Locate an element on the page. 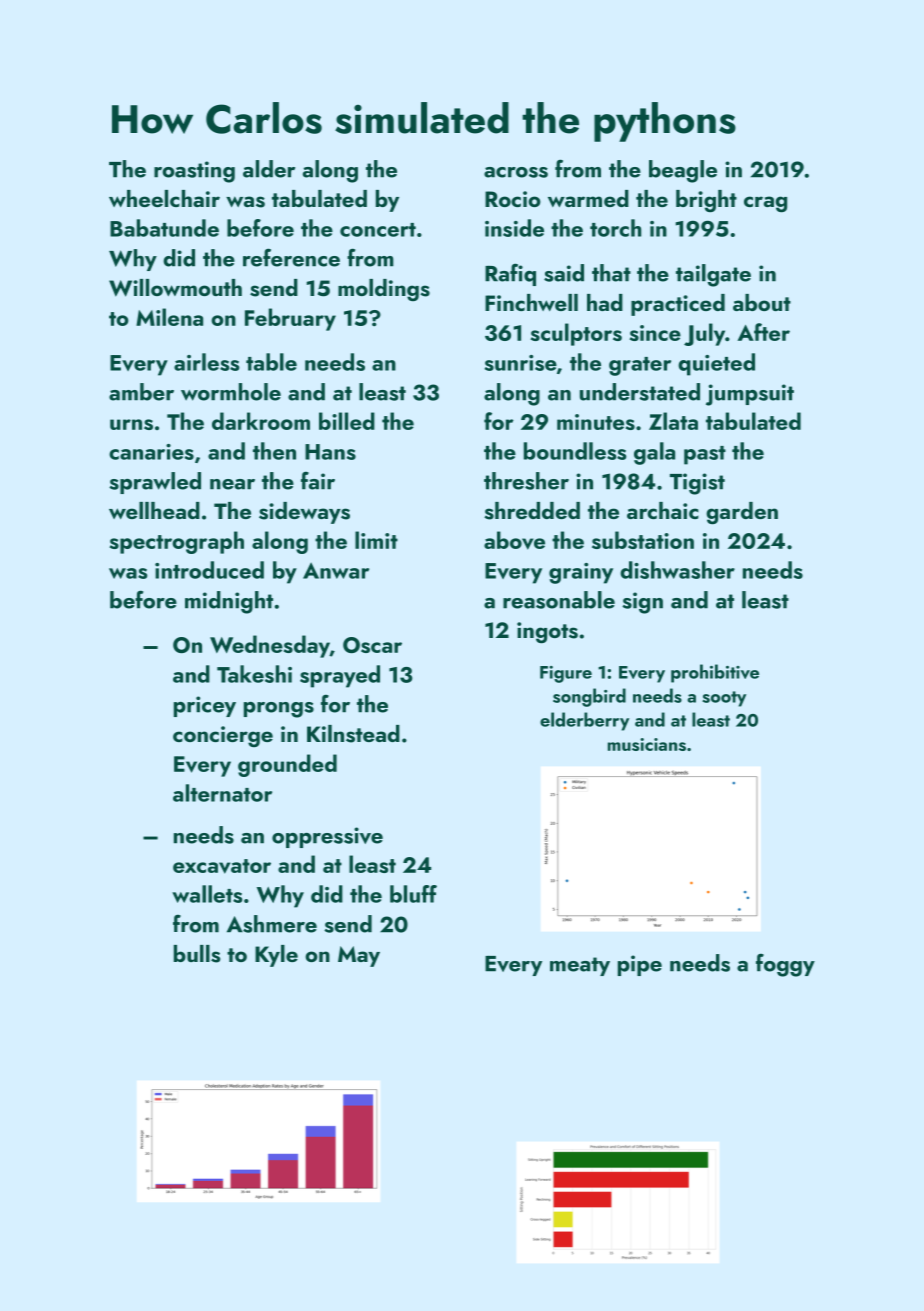 Image resolution: width=924 pixels, height=1311 pixels. bulls is located at coordinates (197, 954).
